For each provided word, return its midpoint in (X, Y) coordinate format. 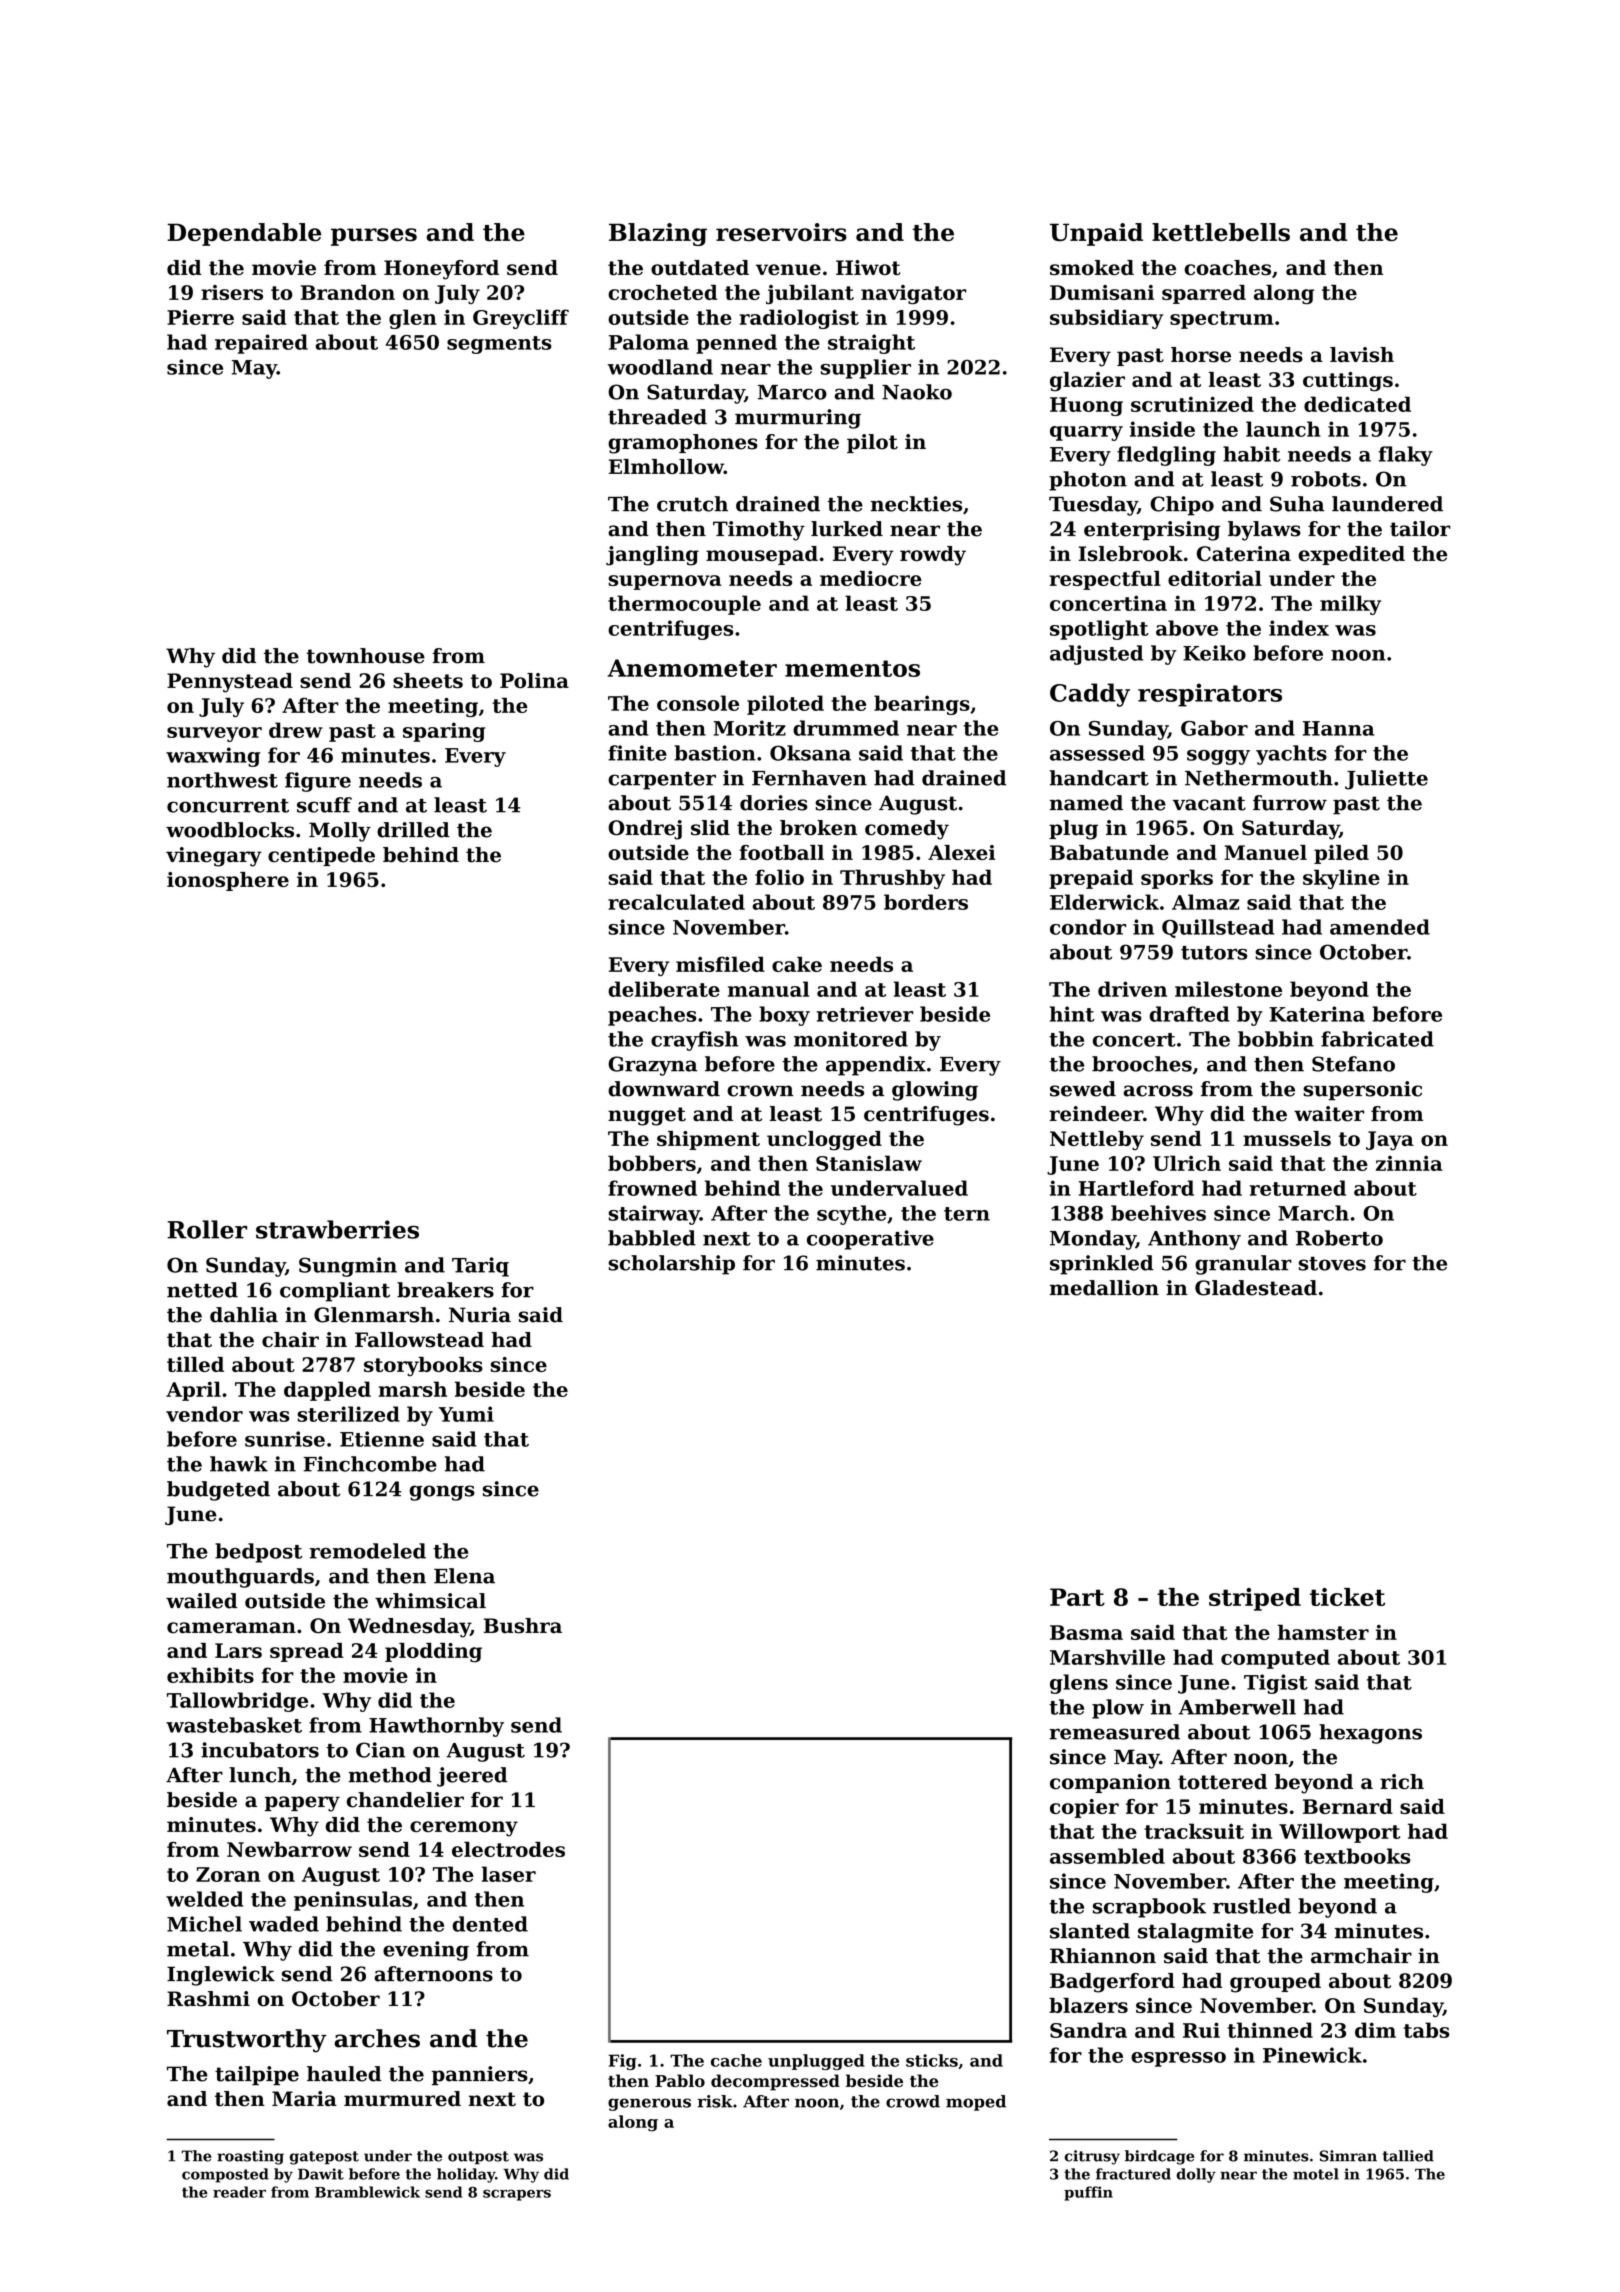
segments (499, 345)
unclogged (824, 1141)
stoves (1332, 1264)
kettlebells (1221, 232)
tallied (1408, 2156)
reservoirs (781, 232)
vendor (204, 1414)
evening (426, 1951)
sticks (932, 2060)
